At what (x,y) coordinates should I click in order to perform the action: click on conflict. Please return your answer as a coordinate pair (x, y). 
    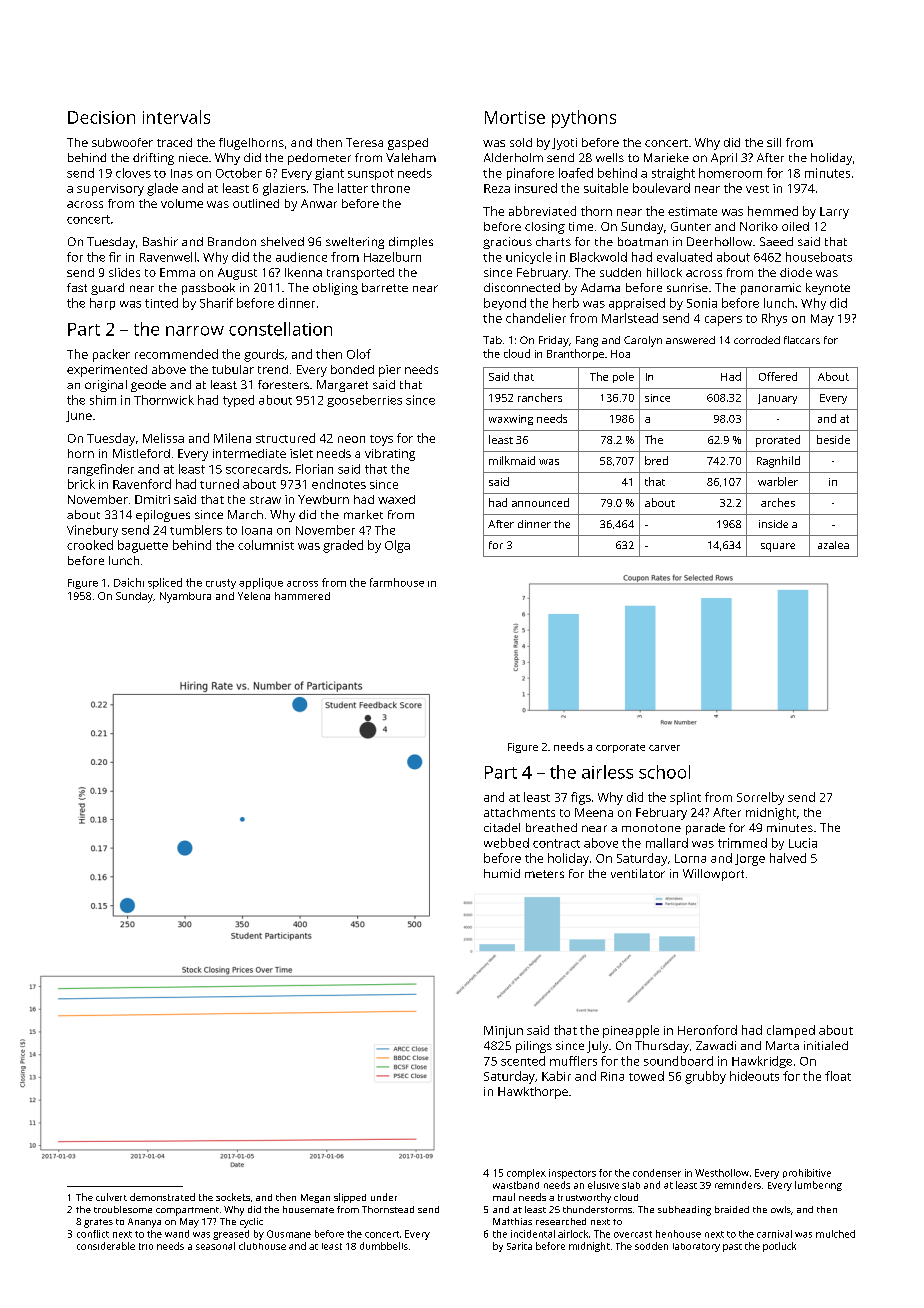
    Looking at the image, I should click on (93, 1234).
